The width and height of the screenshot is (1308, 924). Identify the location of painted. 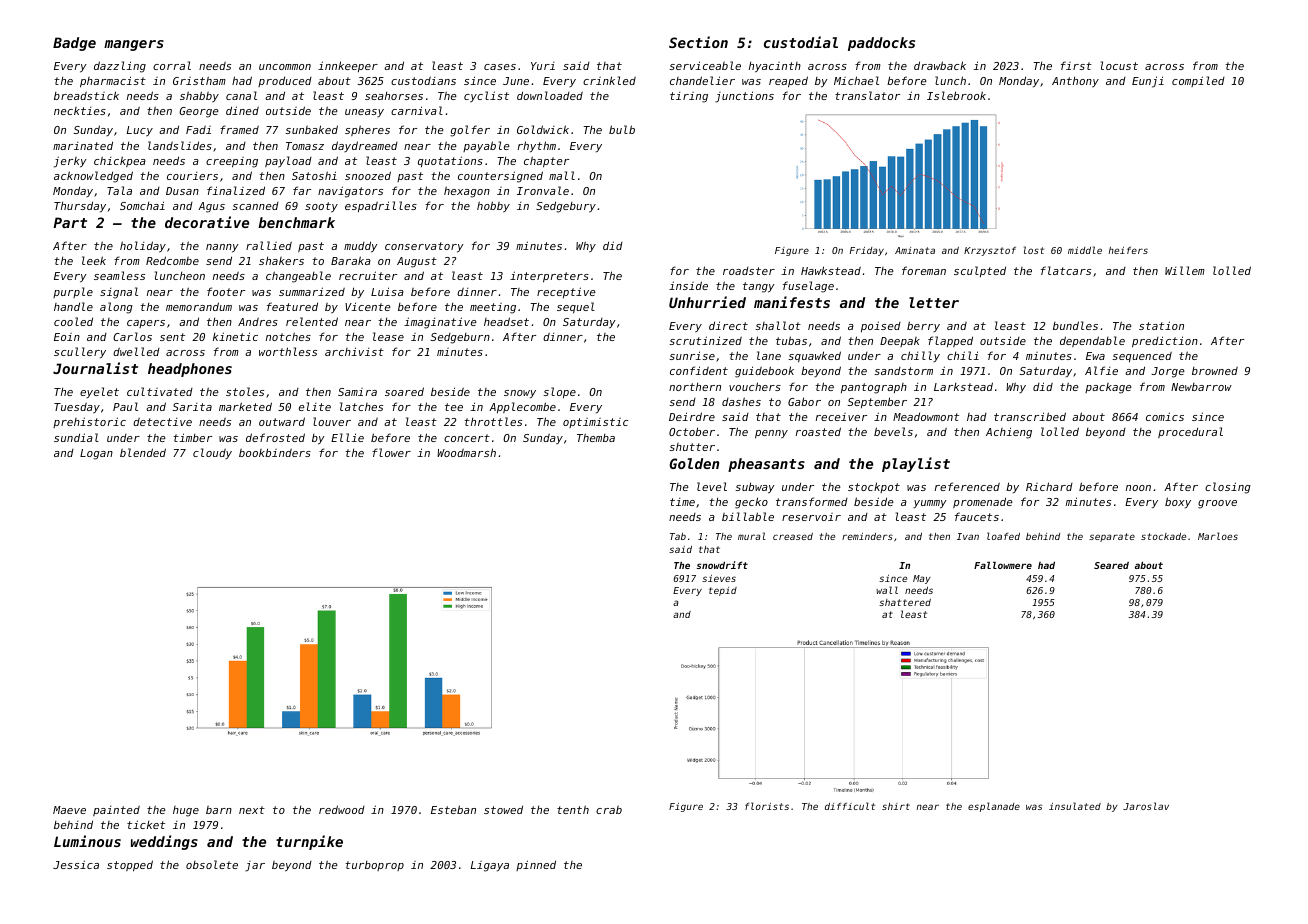
(116, 811).
